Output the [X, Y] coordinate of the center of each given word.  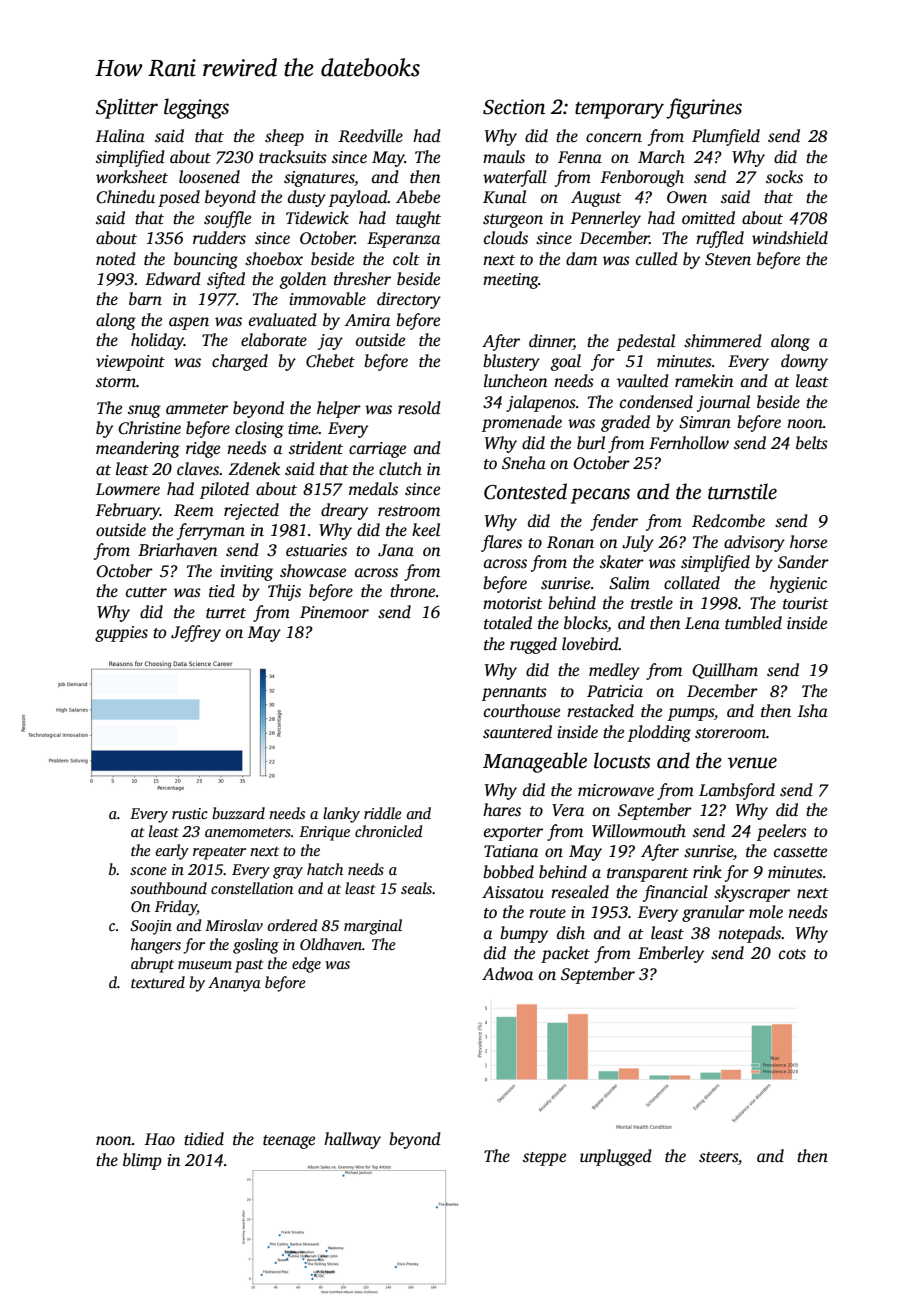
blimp [142, 1161]
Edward [173, 278]
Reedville [370, 136]
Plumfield [726, 137]
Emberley [671, 954]
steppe [544, 1159]
